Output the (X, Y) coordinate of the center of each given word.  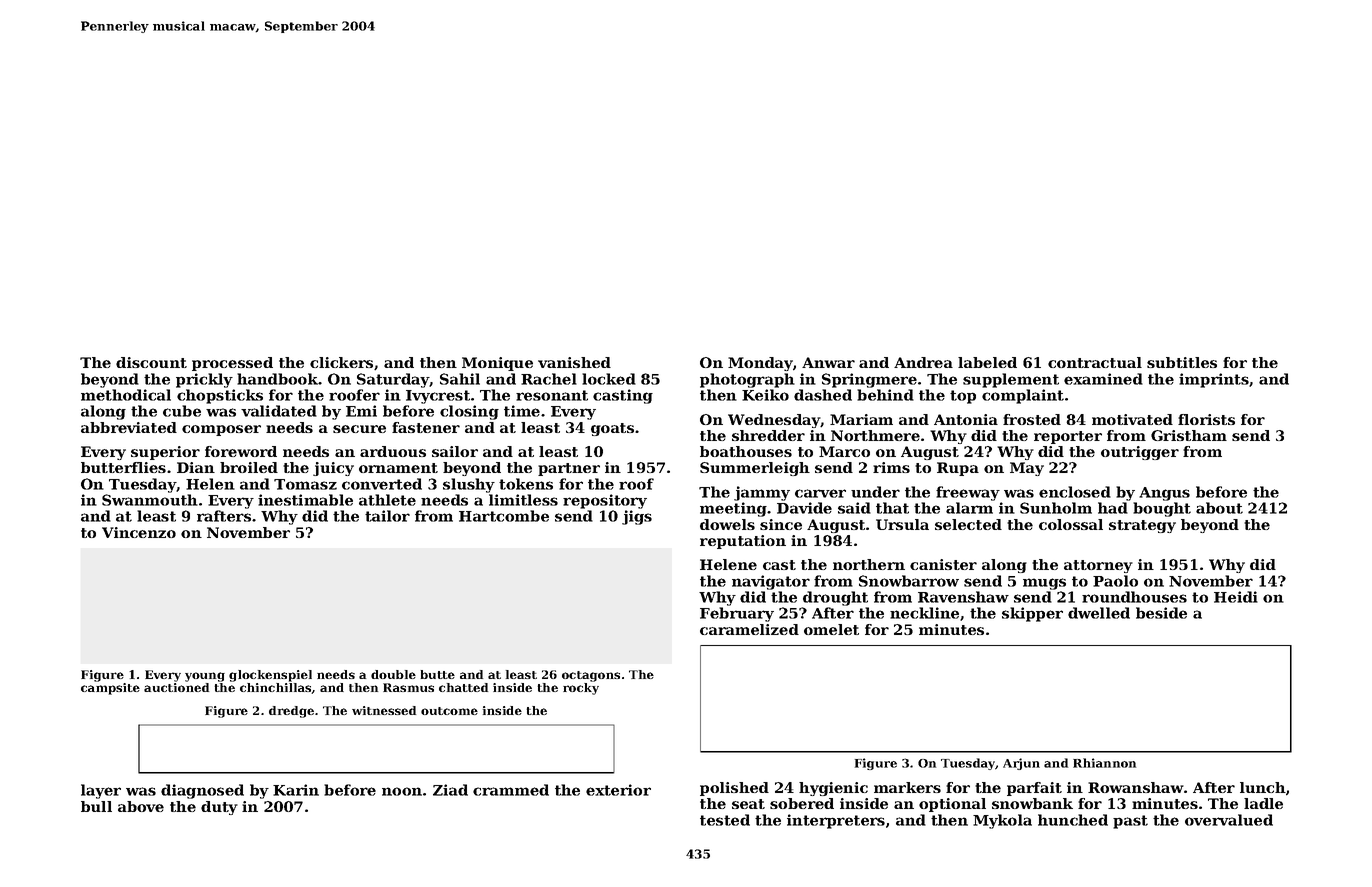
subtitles (1182, 362)
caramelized (749, 629)
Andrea (923, 362)
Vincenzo (139, 532)
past (1130, 822)
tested (725, 820)
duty (219, 808)
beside (1161, 613)
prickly (204, 380)
